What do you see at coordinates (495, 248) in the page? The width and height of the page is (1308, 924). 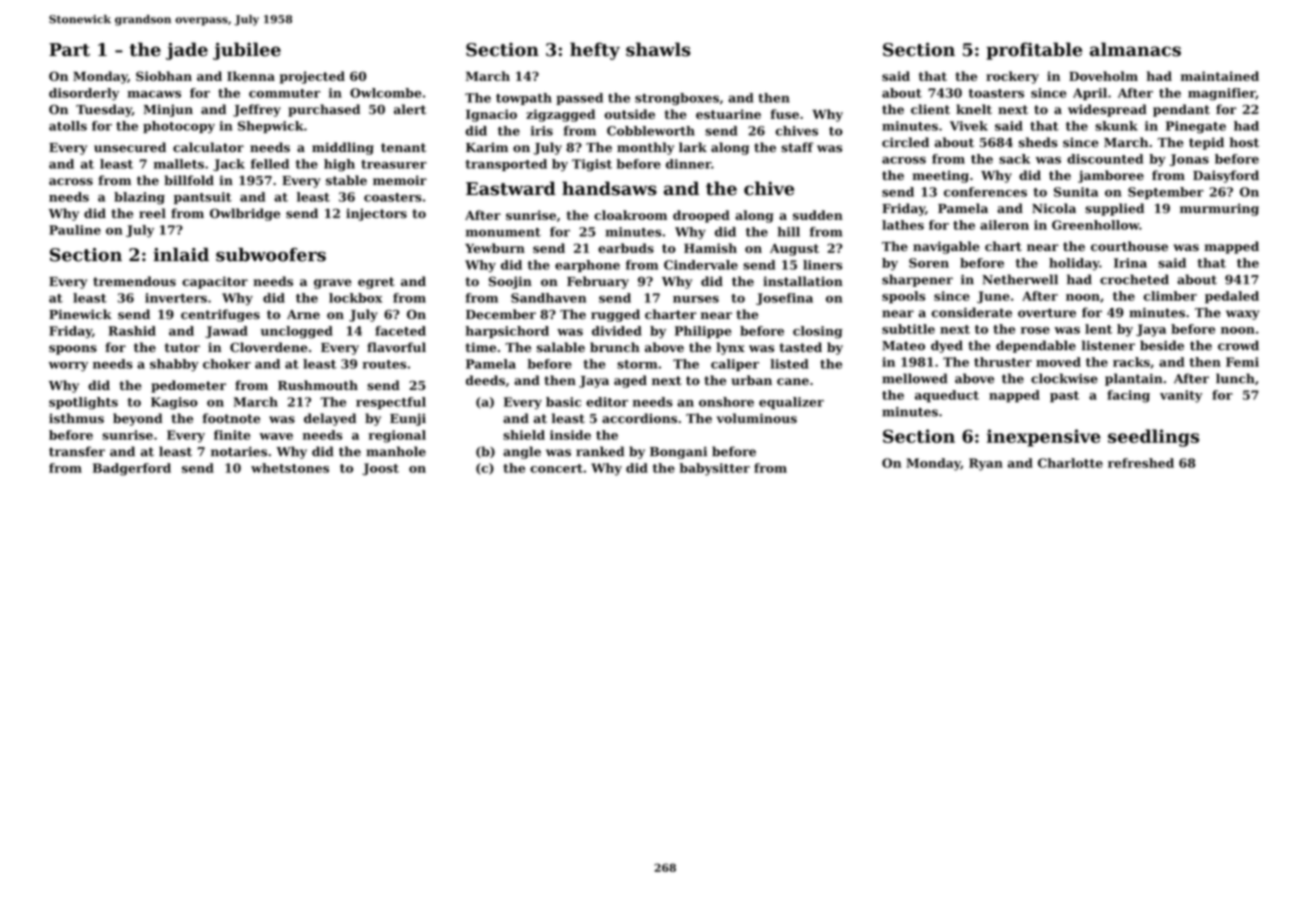 I see `Yewburn` at bounding box center [495, 248].
